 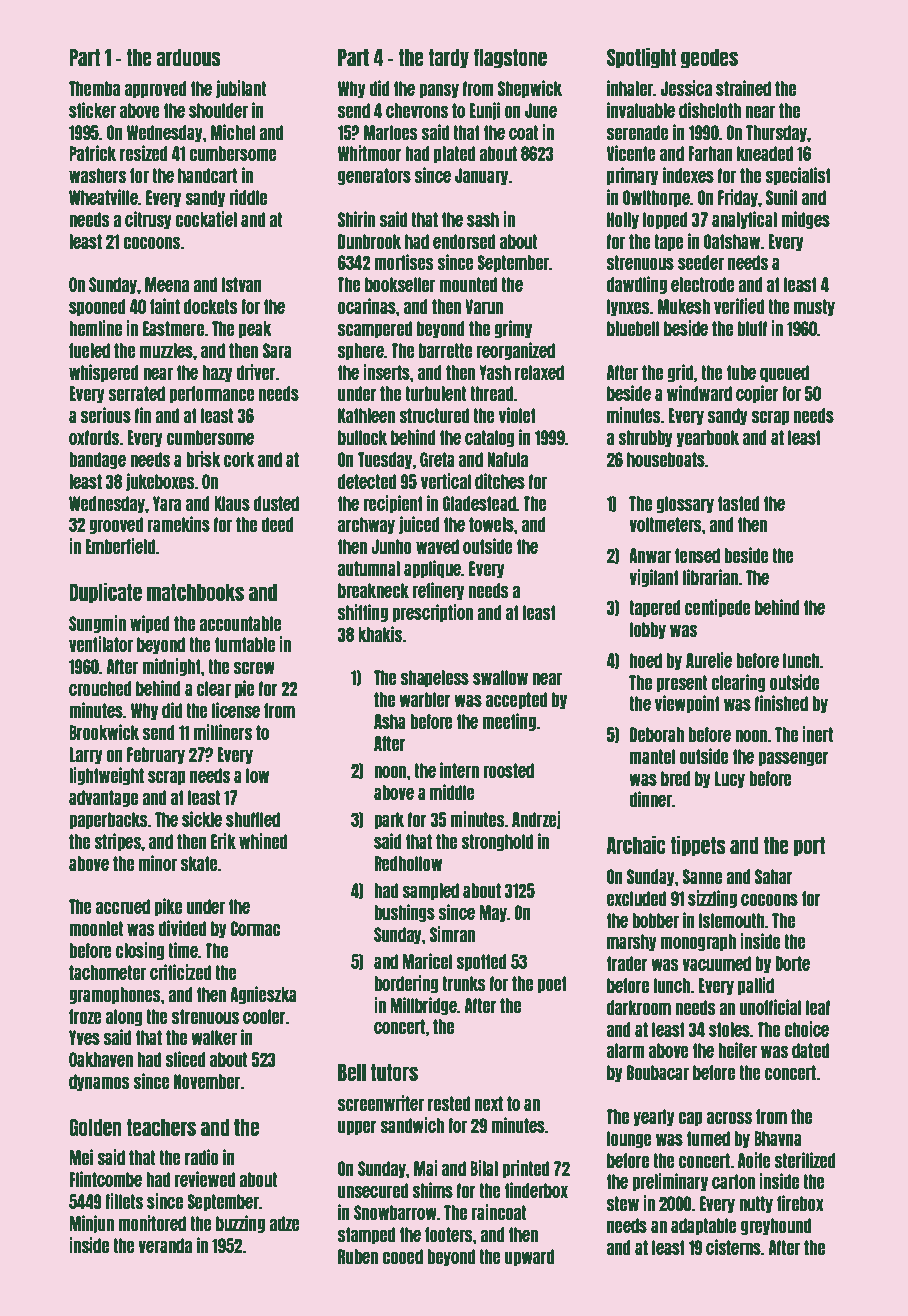 I want to click on centipede, so click(x=718, y=608).
